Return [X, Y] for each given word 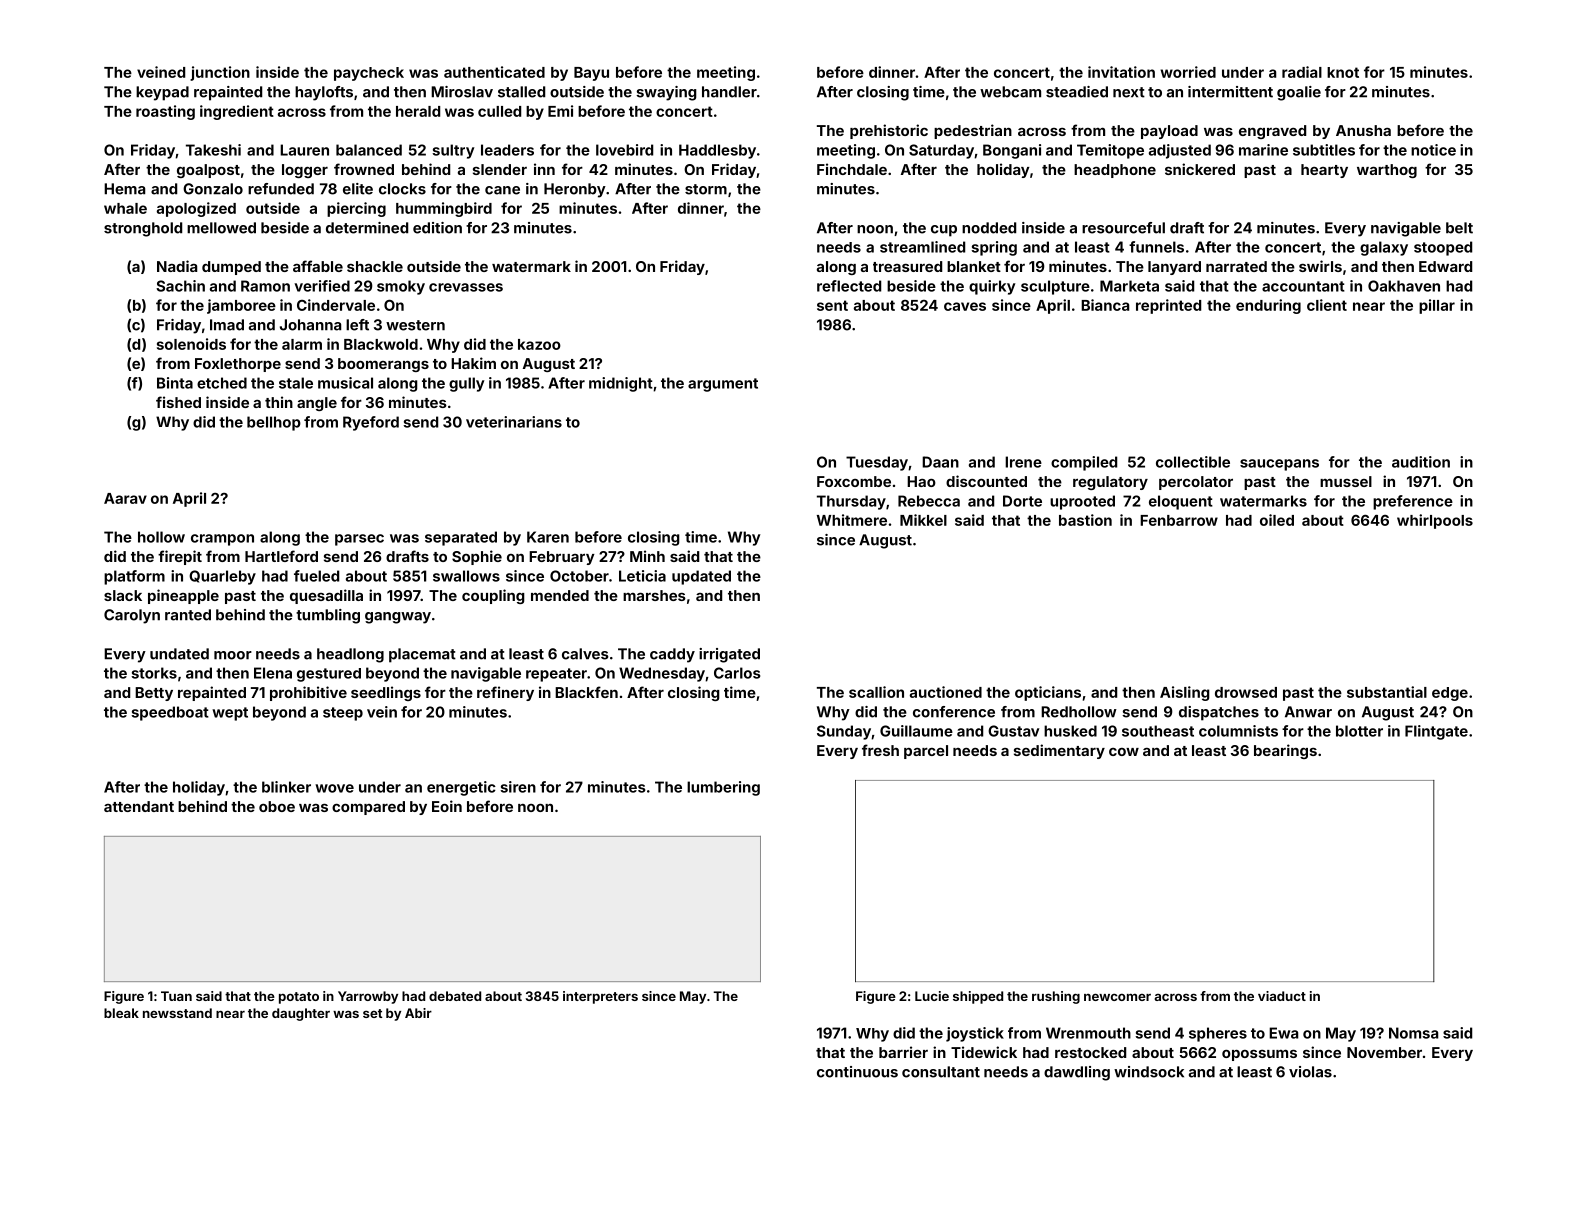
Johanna [310, 325]
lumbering [723, 788]
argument [723, 385]
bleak [121, 1013]
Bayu [591, 74]
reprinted [1168, 306]
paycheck [369, 74]
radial [1302, 72]
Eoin [447, 806]
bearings [1285, 751]
